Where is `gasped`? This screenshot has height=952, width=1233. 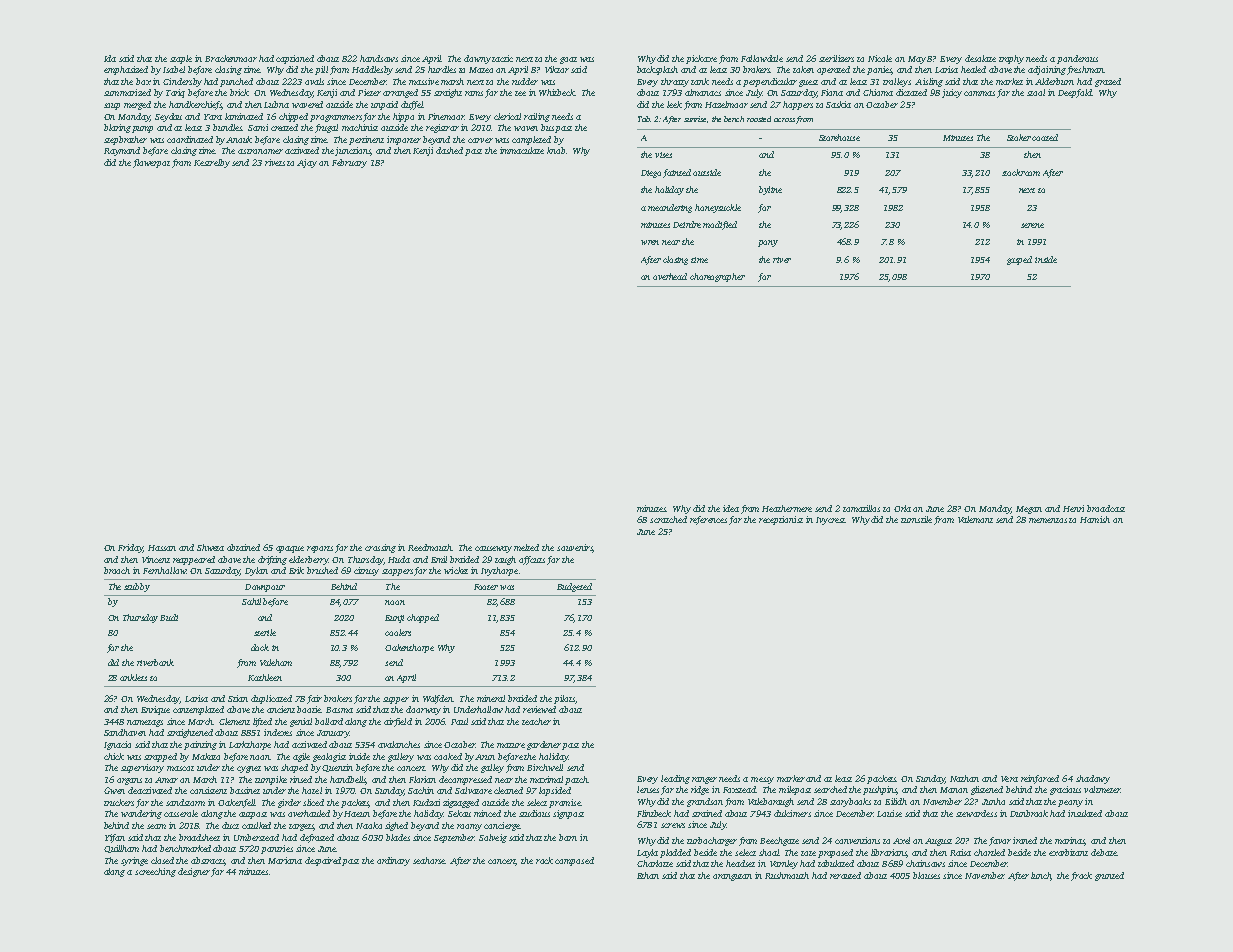
gasped is located at coordinates (1019, 260).
